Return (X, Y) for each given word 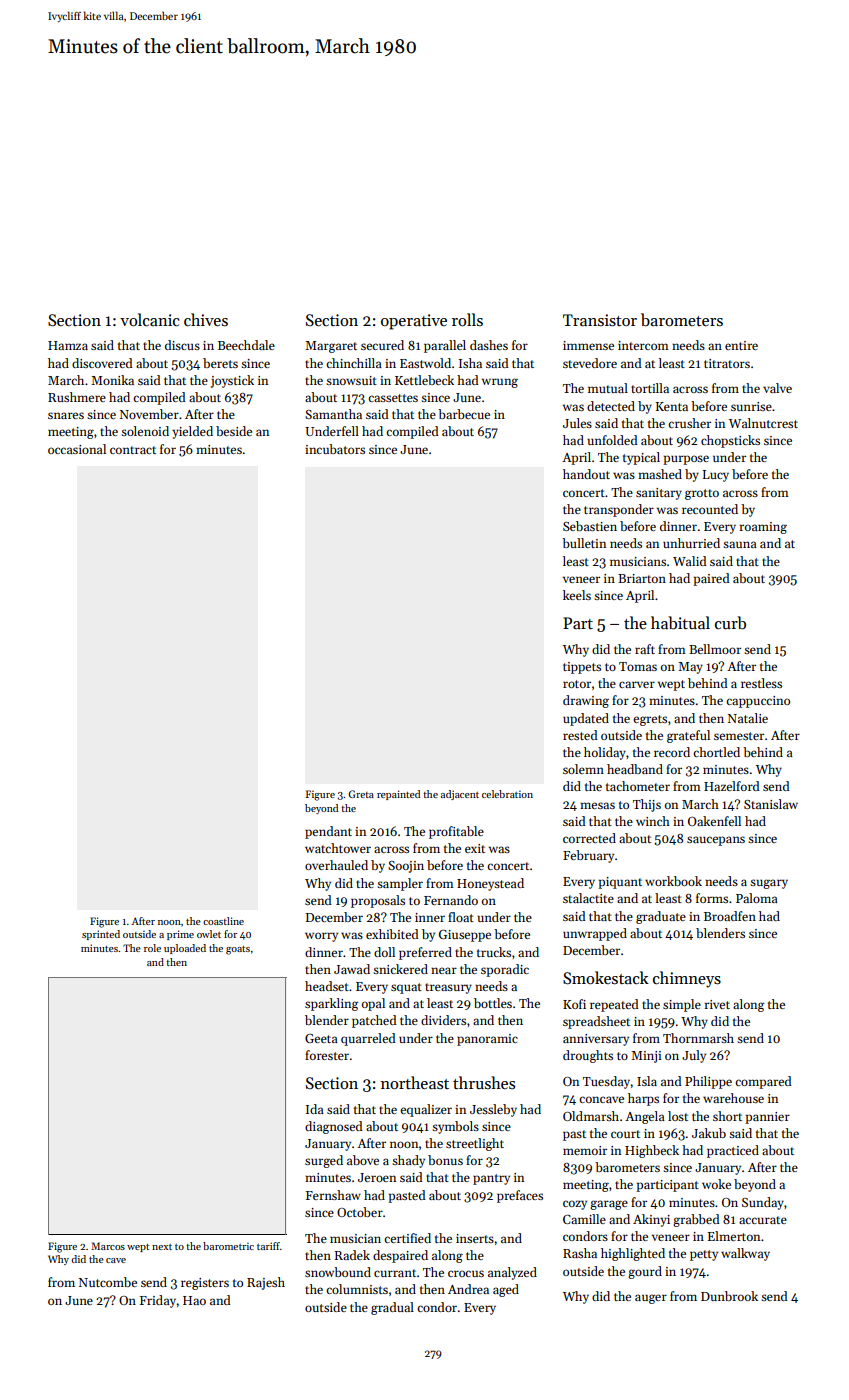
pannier (767, 1118)
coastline (223, 921)
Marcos (108, 1246)
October (360, 1212)
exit (475, 848)
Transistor (600, 320)
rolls (467, 319)
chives (206, 319)
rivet (717, 1004)
